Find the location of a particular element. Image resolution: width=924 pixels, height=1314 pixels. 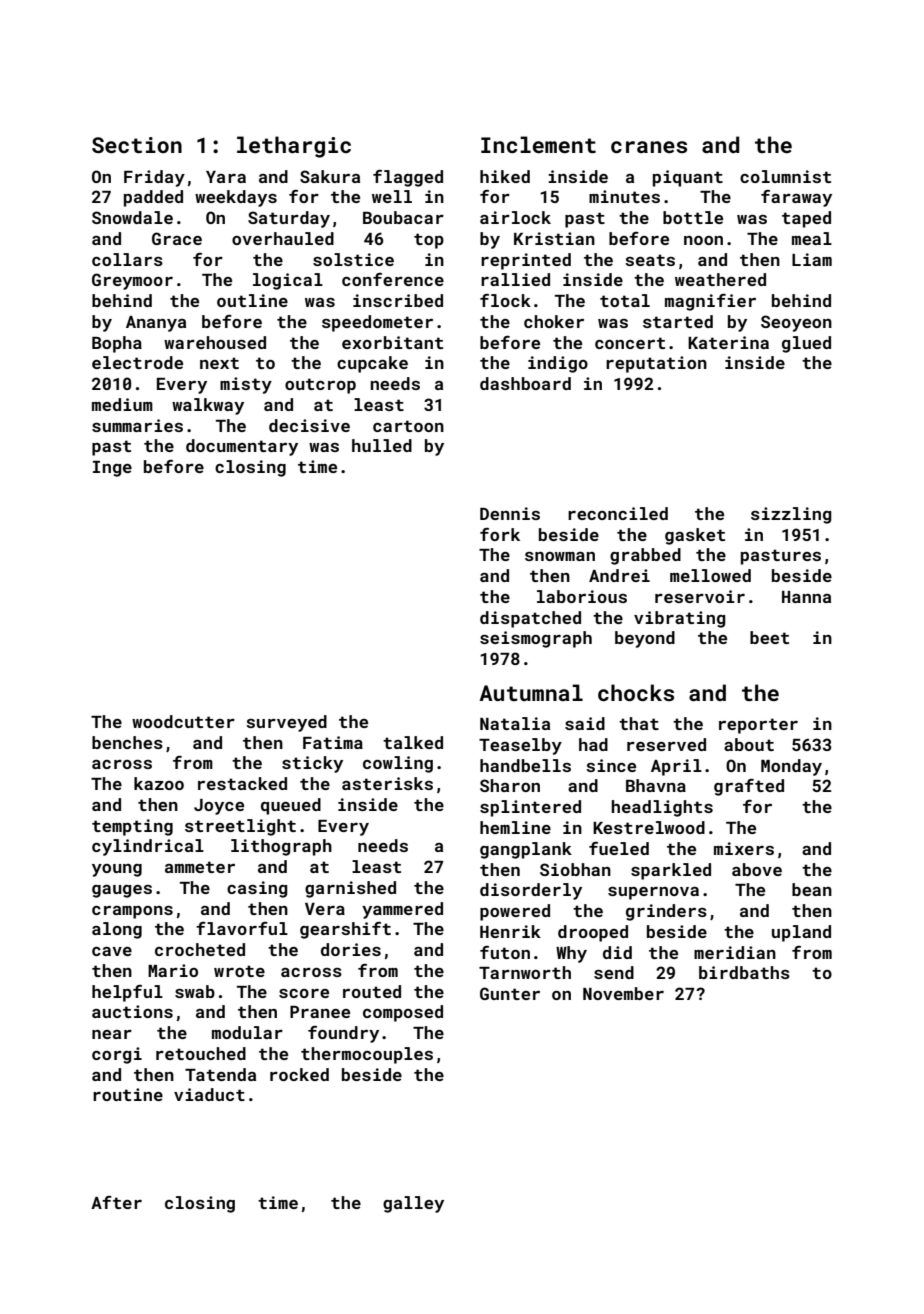

kazoo is located at coordinates (159, 783).
